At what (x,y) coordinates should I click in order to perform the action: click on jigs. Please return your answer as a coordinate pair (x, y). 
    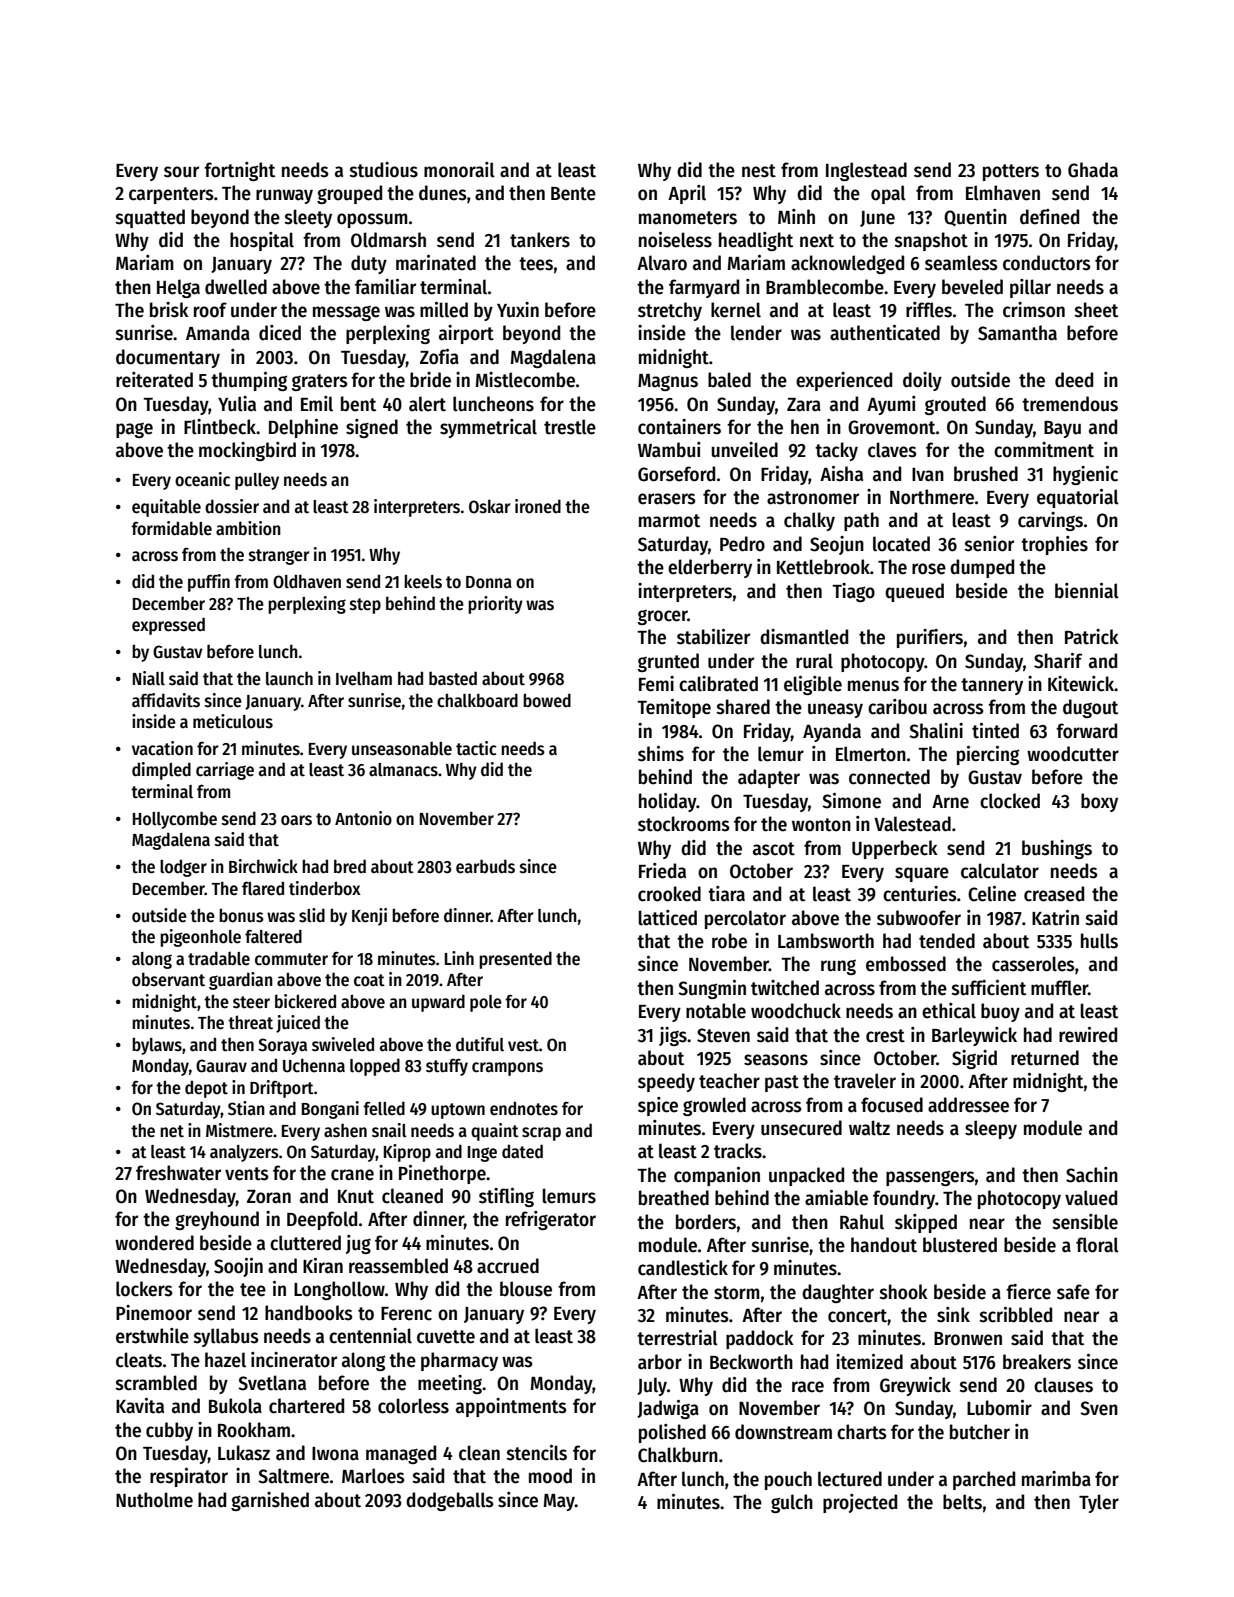
    Looking at the image, I should click on (673, 1036).
